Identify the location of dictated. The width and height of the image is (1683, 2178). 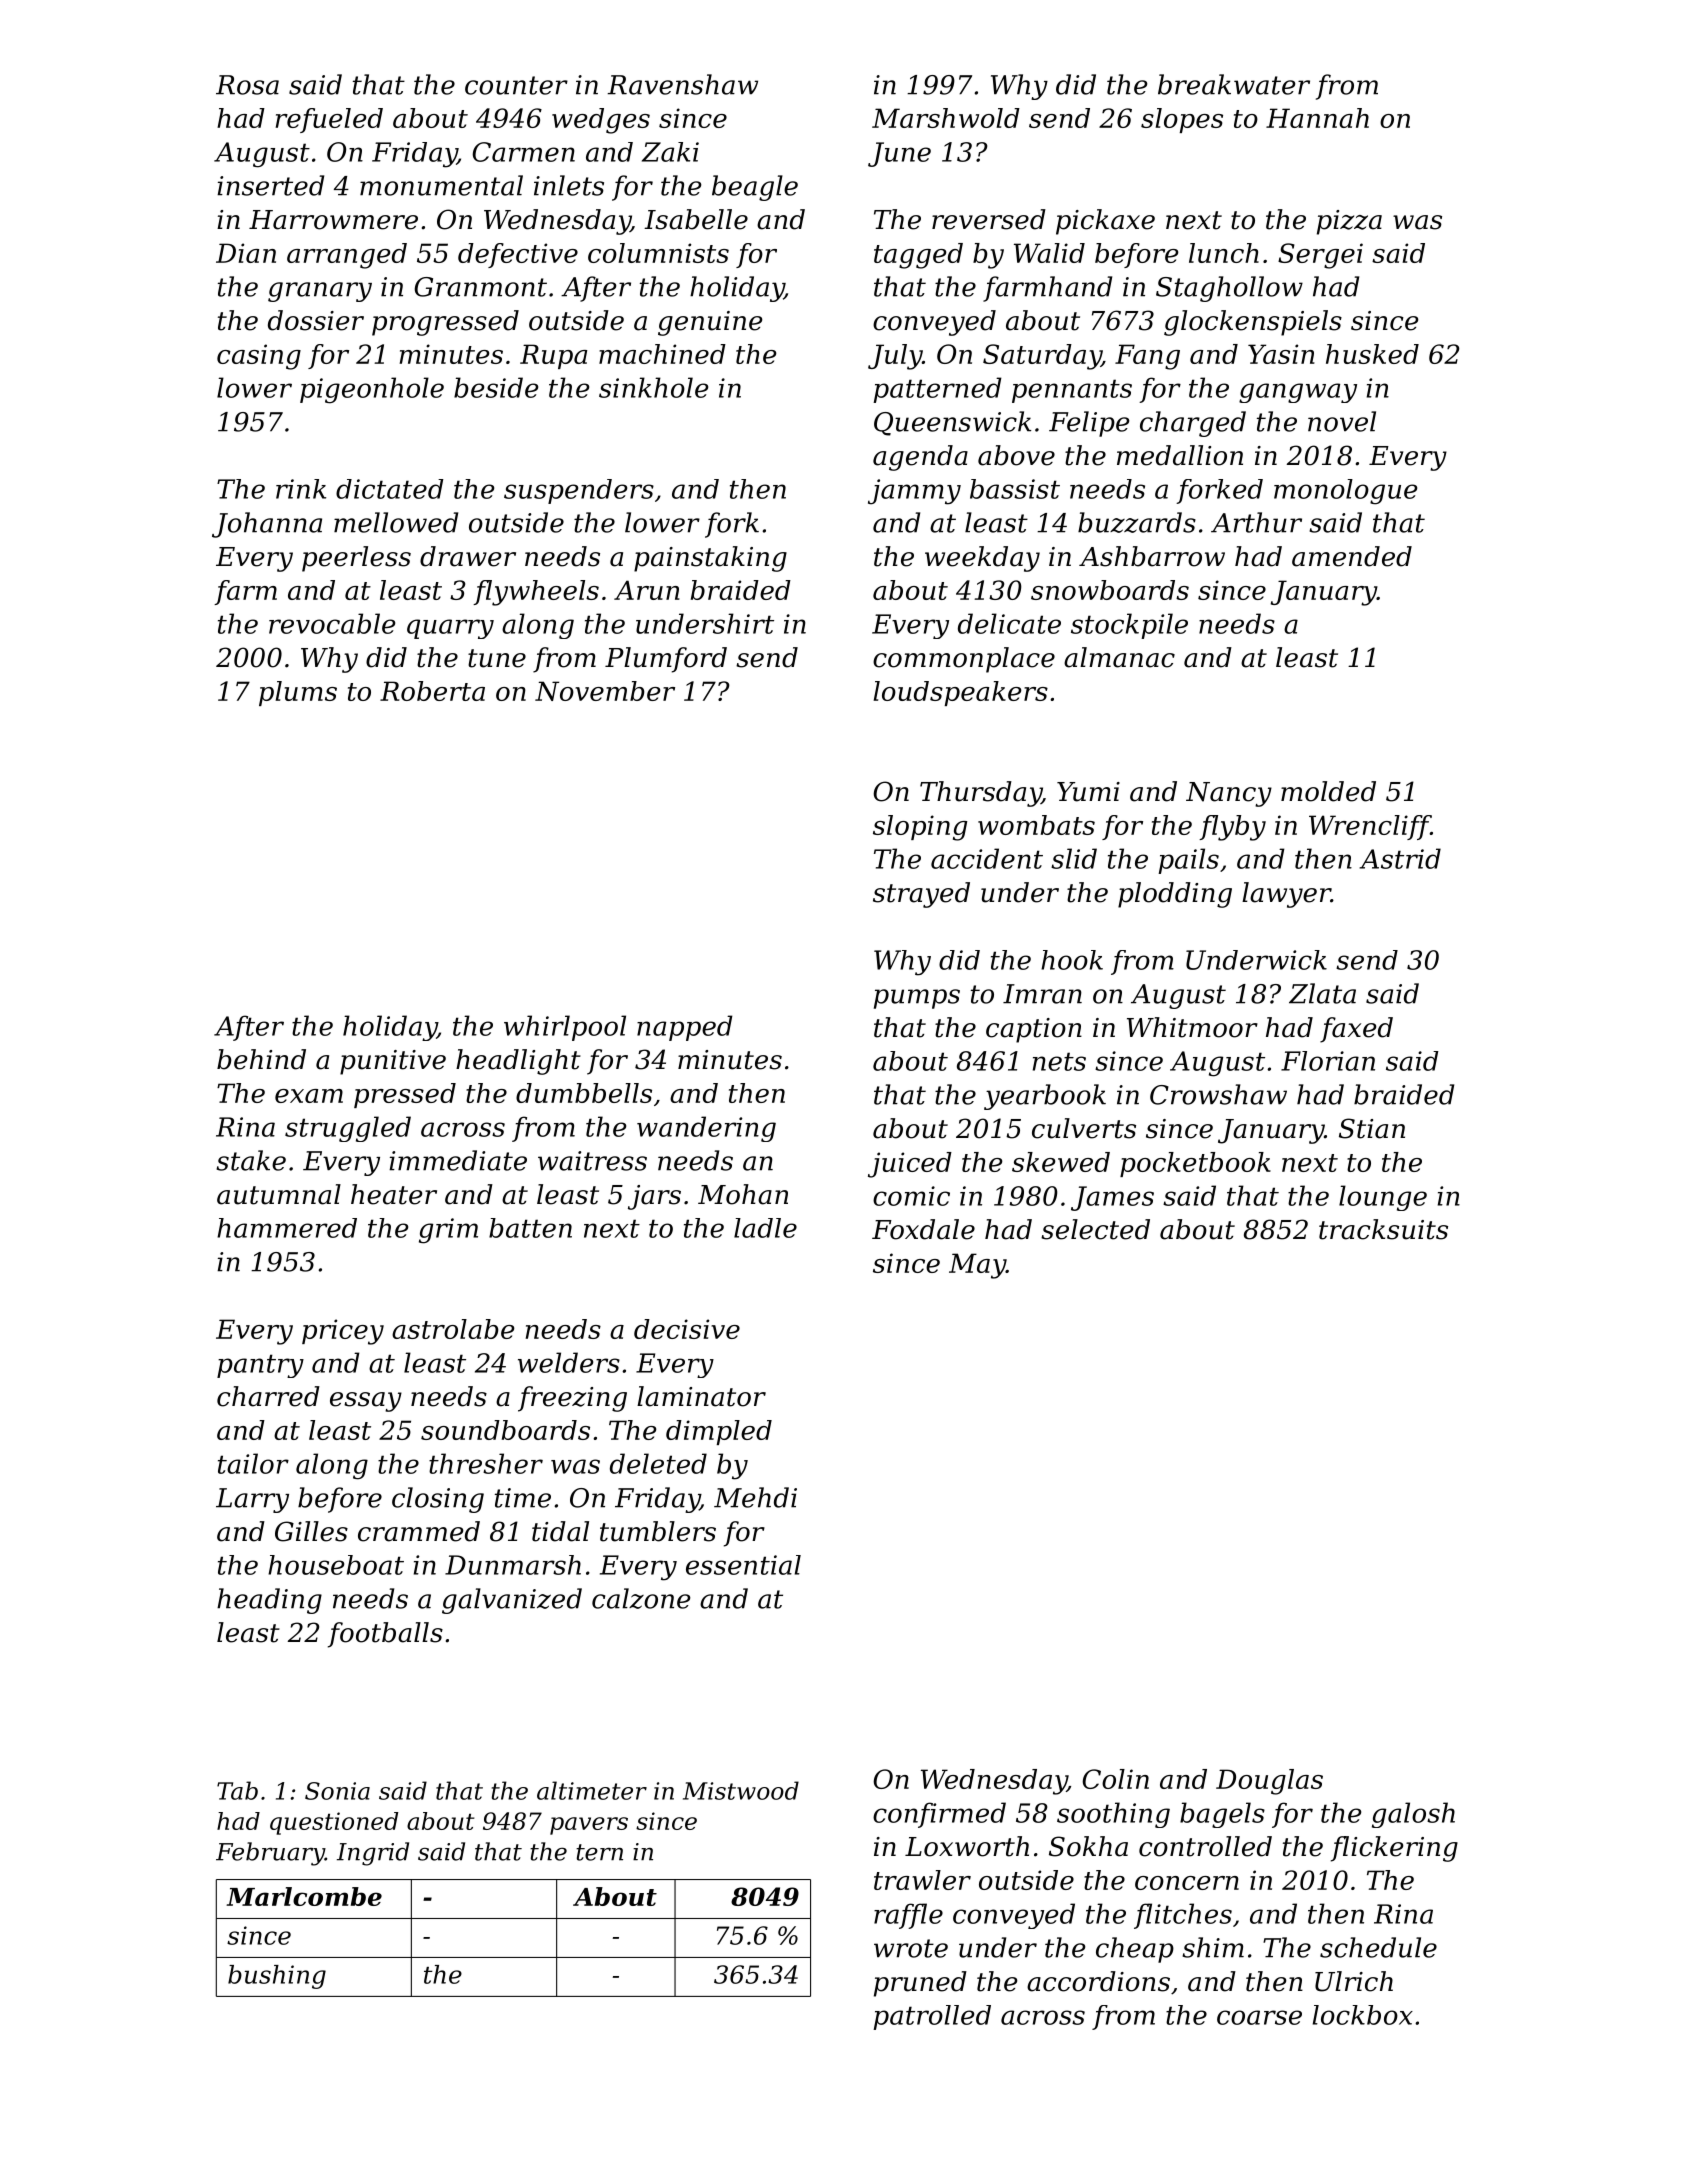
(390, 489).
